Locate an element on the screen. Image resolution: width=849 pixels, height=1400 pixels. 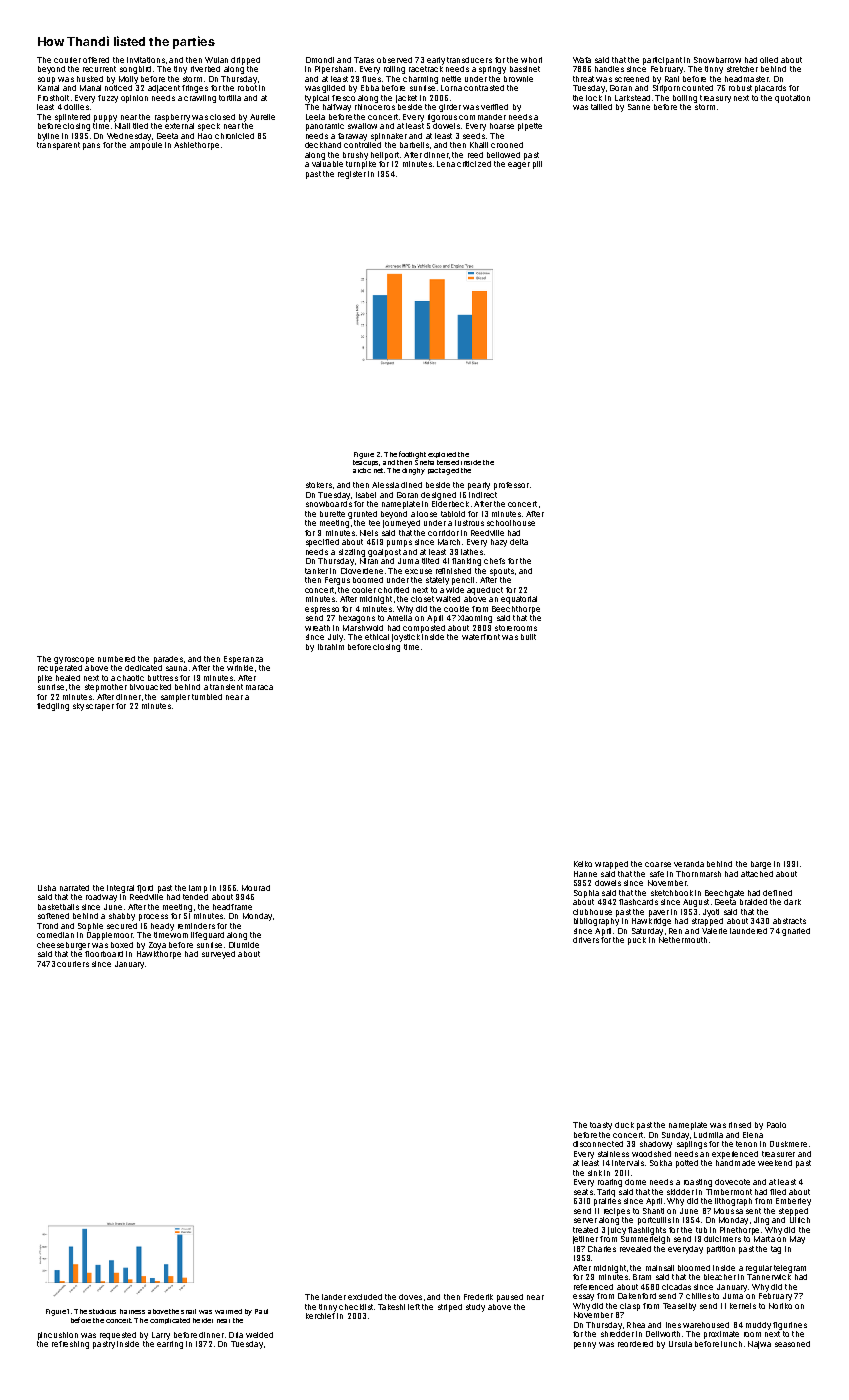
schoolhouse is located at coordinates (511, 523).
